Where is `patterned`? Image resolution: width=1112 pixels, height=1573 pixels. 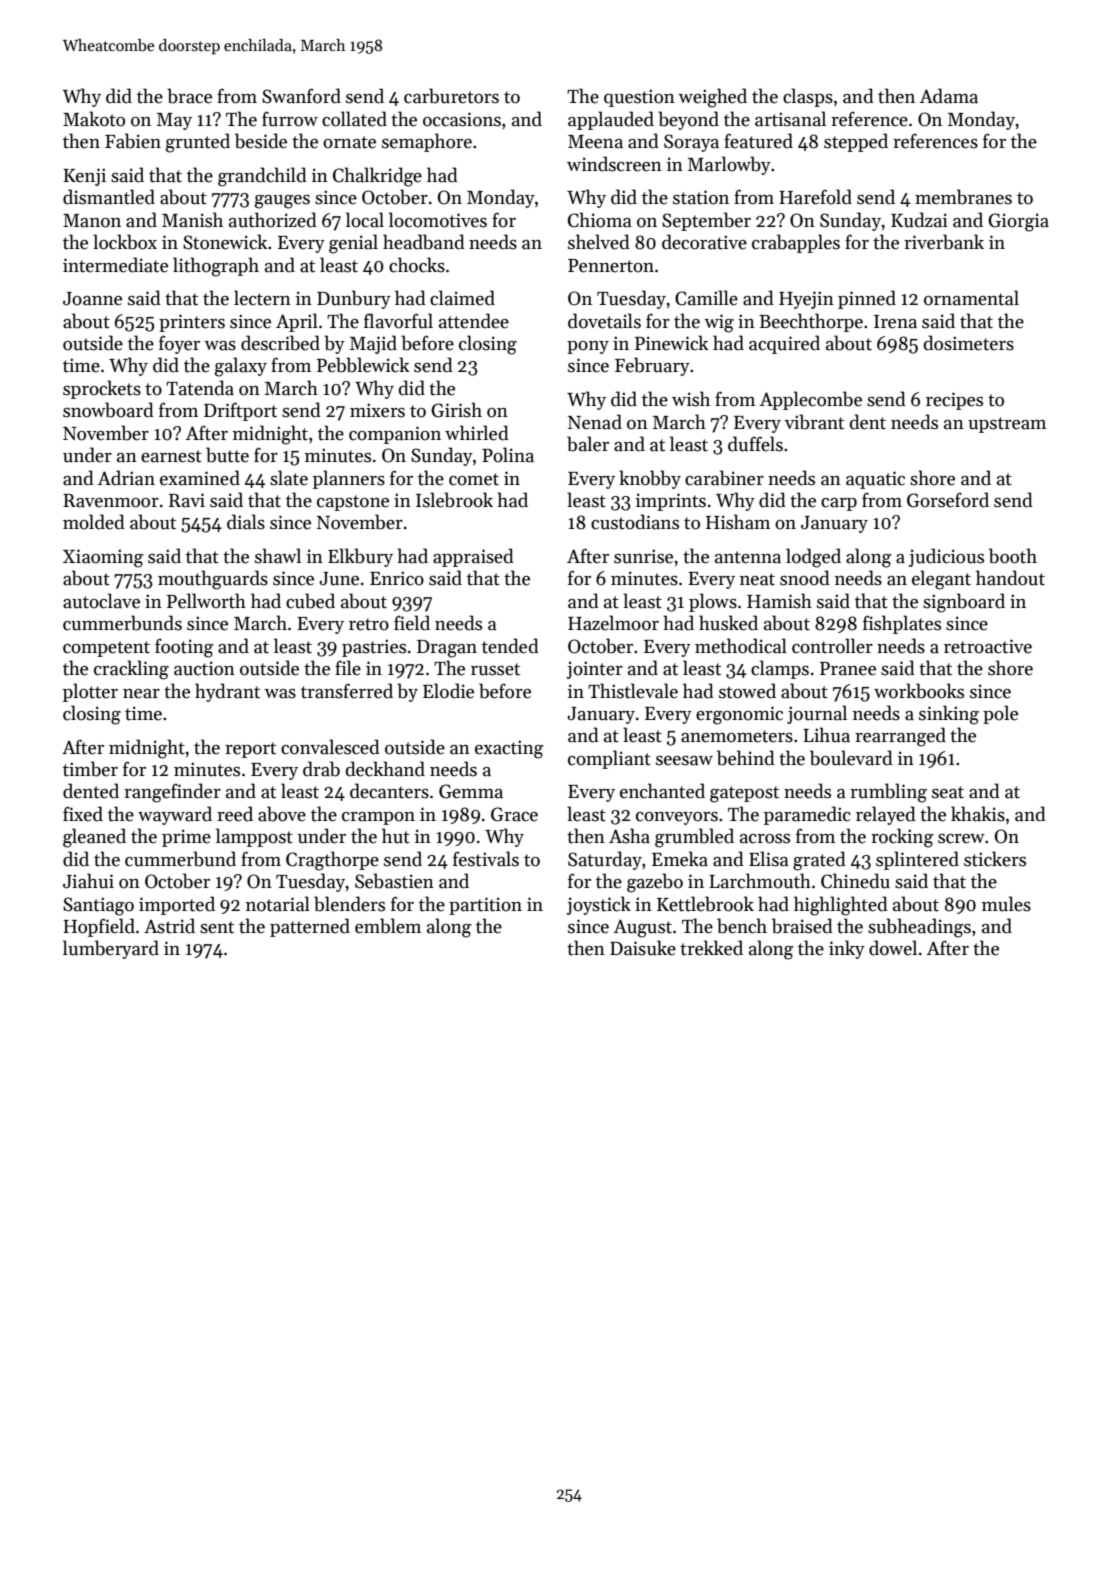 patterned is located at coordinates (310, 927).
